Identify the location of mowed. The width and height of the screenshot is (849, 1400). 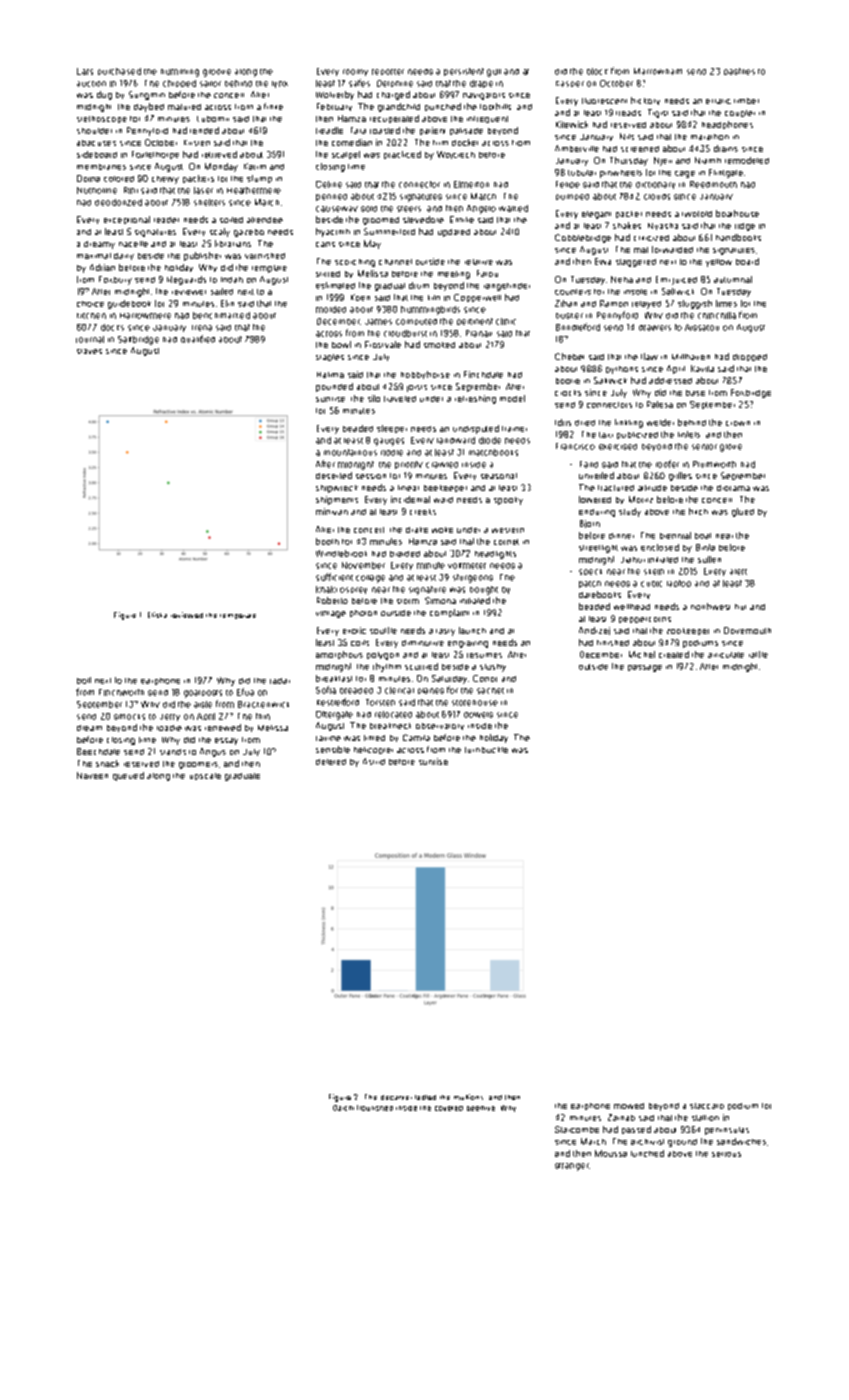
(629, 1106).
